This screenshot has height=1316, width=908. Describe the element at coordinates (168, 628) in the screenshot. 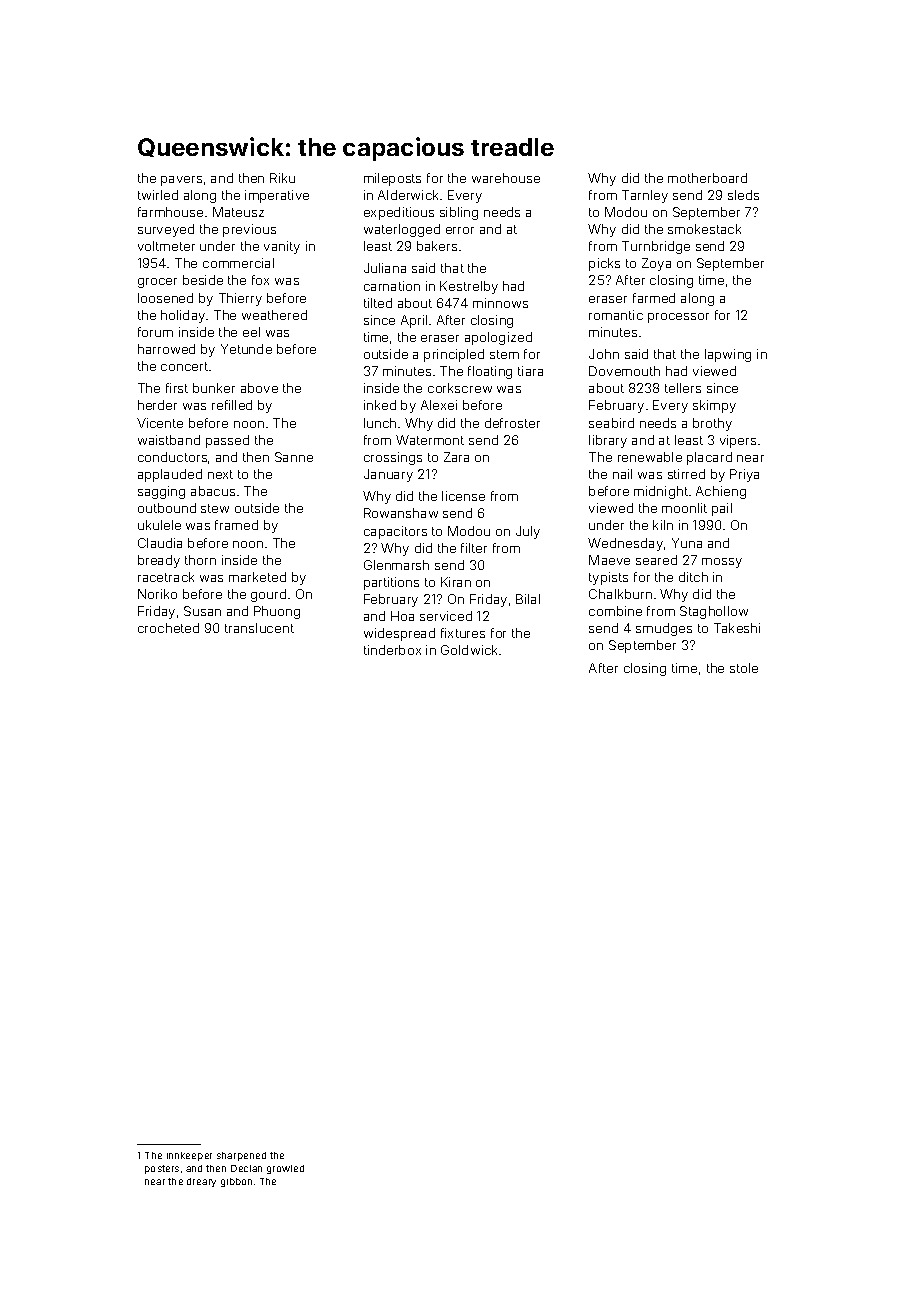

I see `crocheted` at that location.
